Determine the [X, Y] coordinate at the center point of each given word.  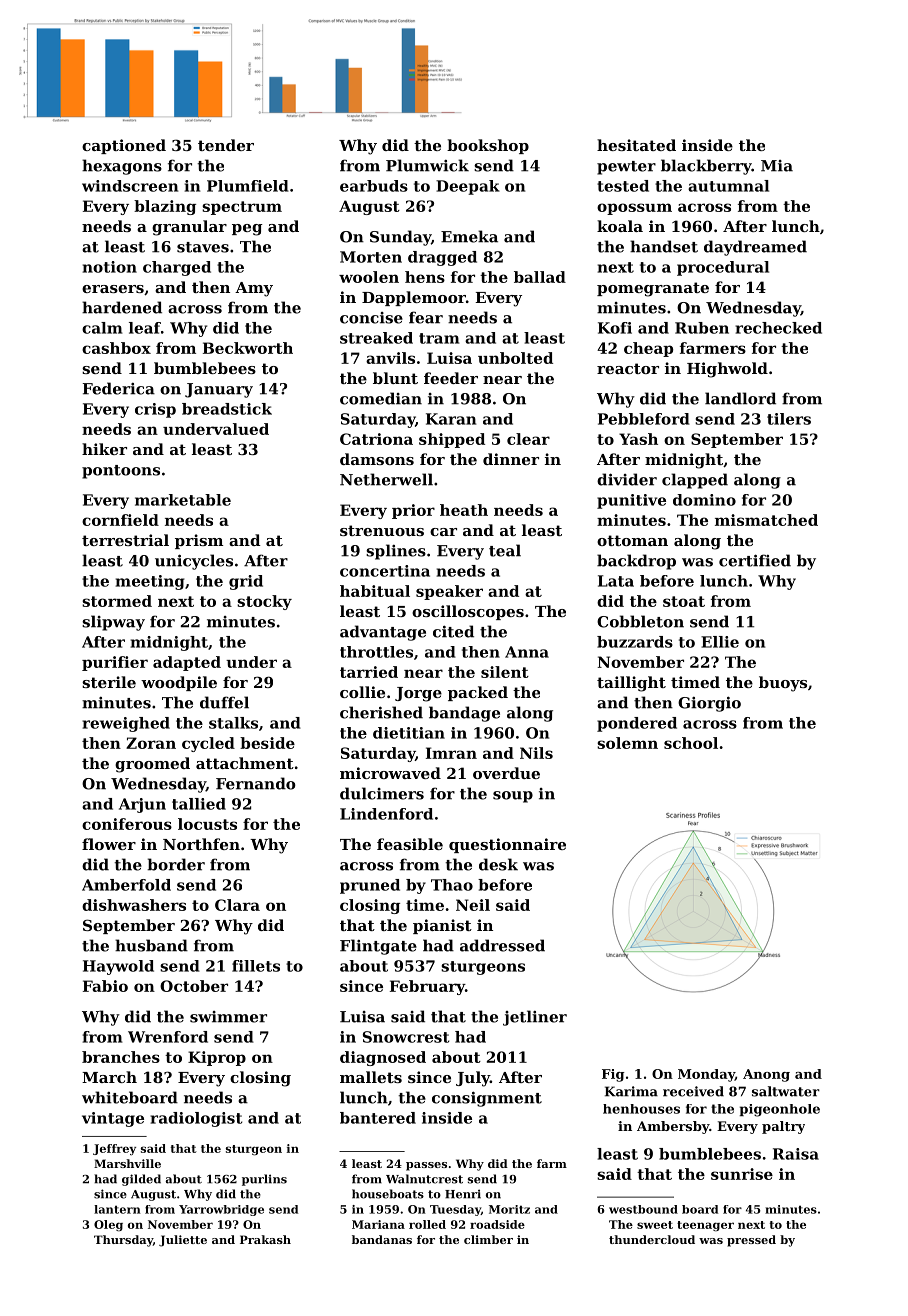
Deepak [468, 187]
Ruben [702, 328]
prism [199, 541]
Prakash [265, 1239]
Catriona [376, 439]
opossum [634, 209]
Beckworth [248, 348]
